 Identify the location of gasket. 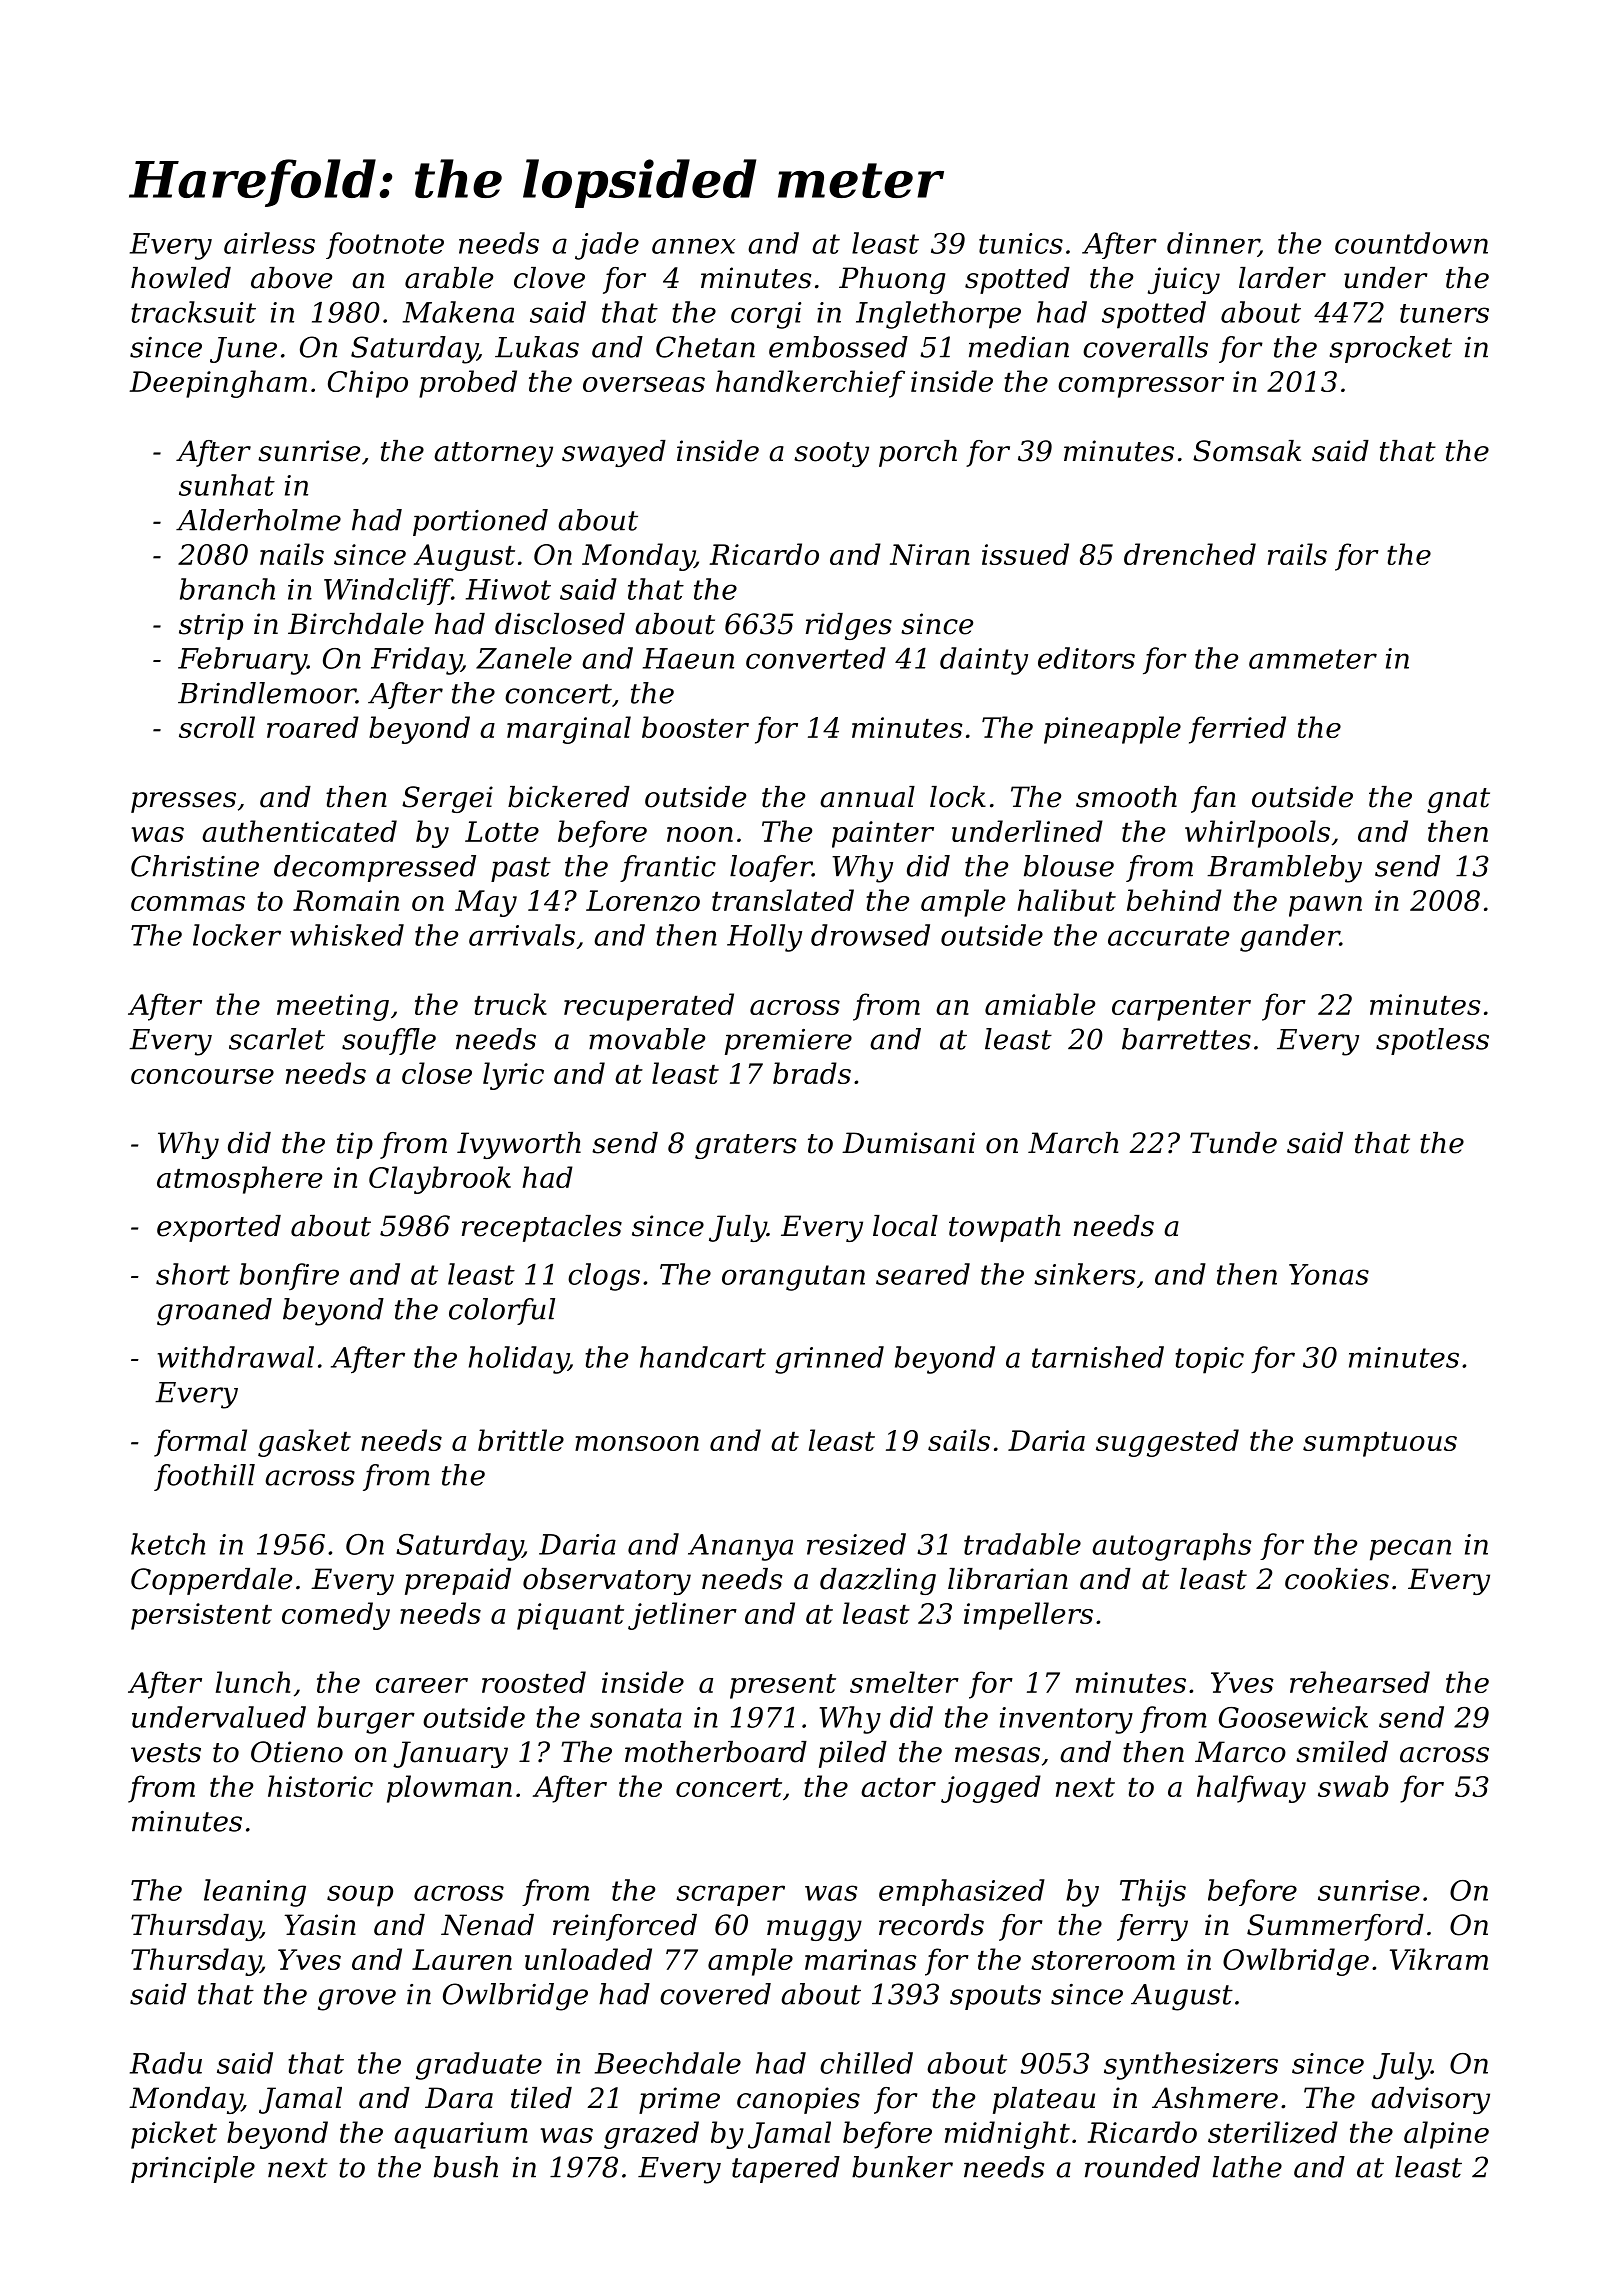
(304, 1443).
